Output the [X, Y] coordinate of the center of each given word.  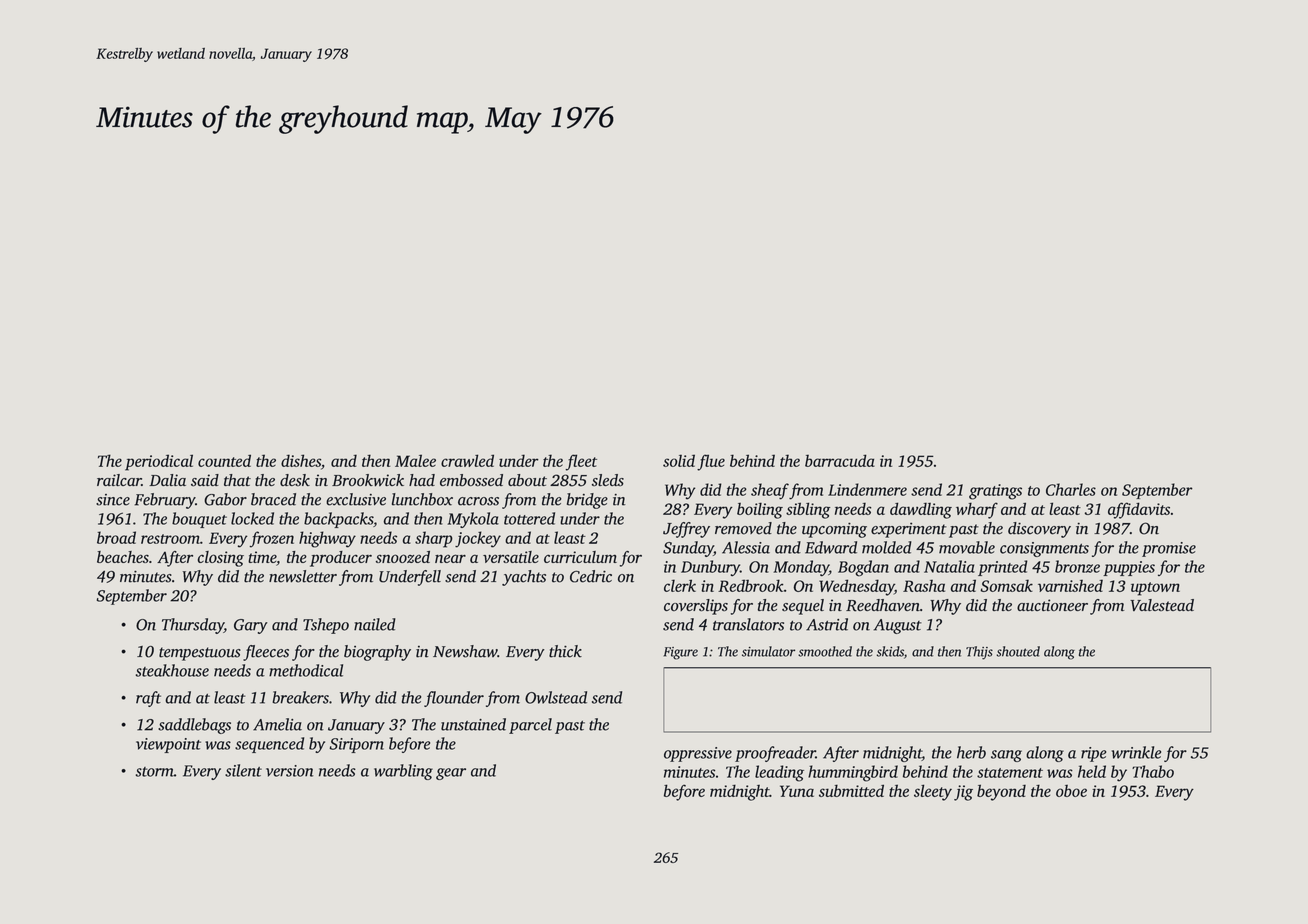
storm [155, 772]
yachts [524, 578]
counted [224, 461]
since [113, 500]
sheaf [770, 491]
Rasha [924, 586]
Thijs [979, 653]
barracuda [840, 460]
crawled [467, 460]
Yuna [797, 791]
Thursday [193, 626]
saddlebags [194, 726]
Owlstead [556, 697]
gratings [995, 492]
